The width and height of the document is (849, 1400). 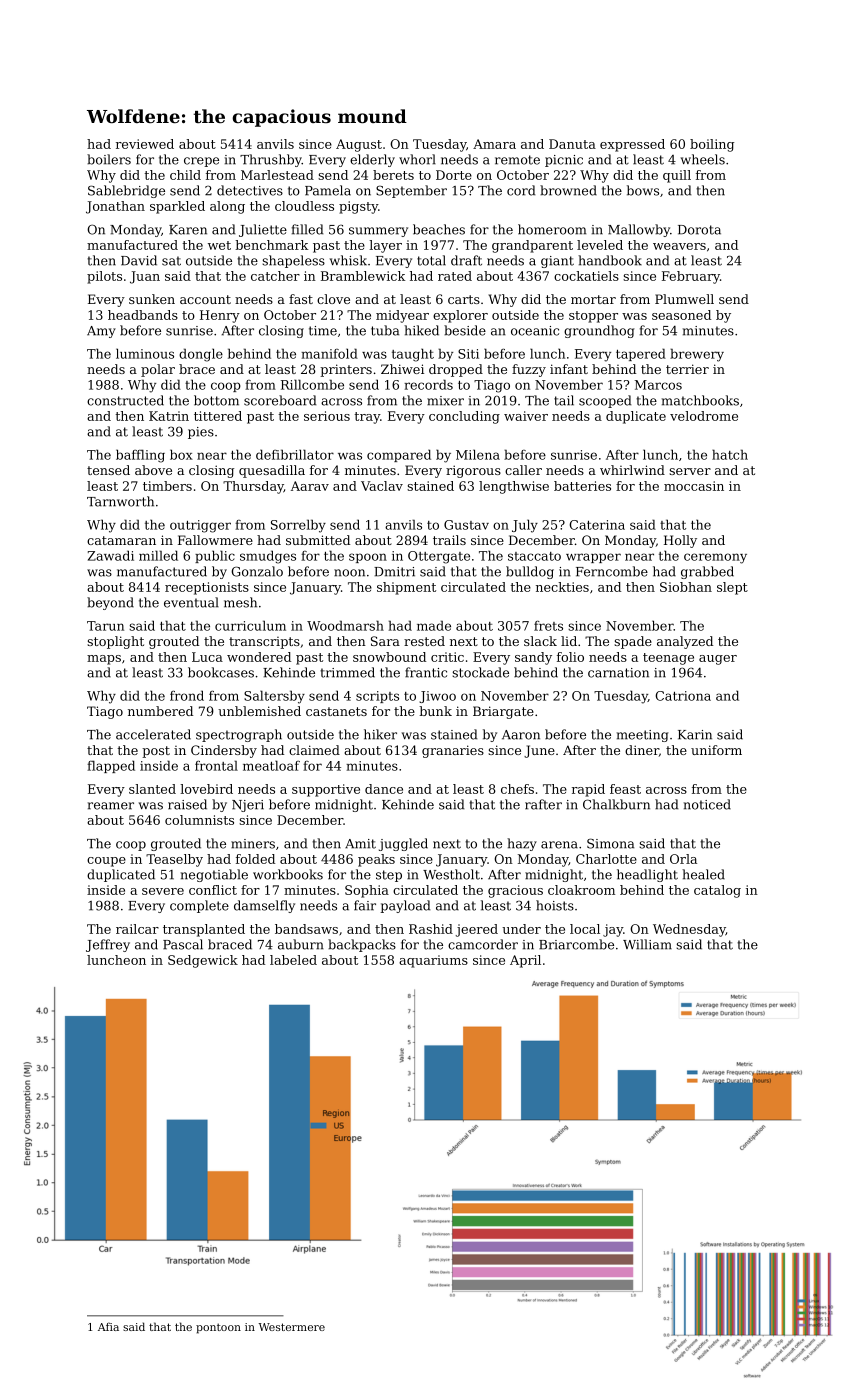 I want to click on Ottergate, so click(x=439, y=557).
